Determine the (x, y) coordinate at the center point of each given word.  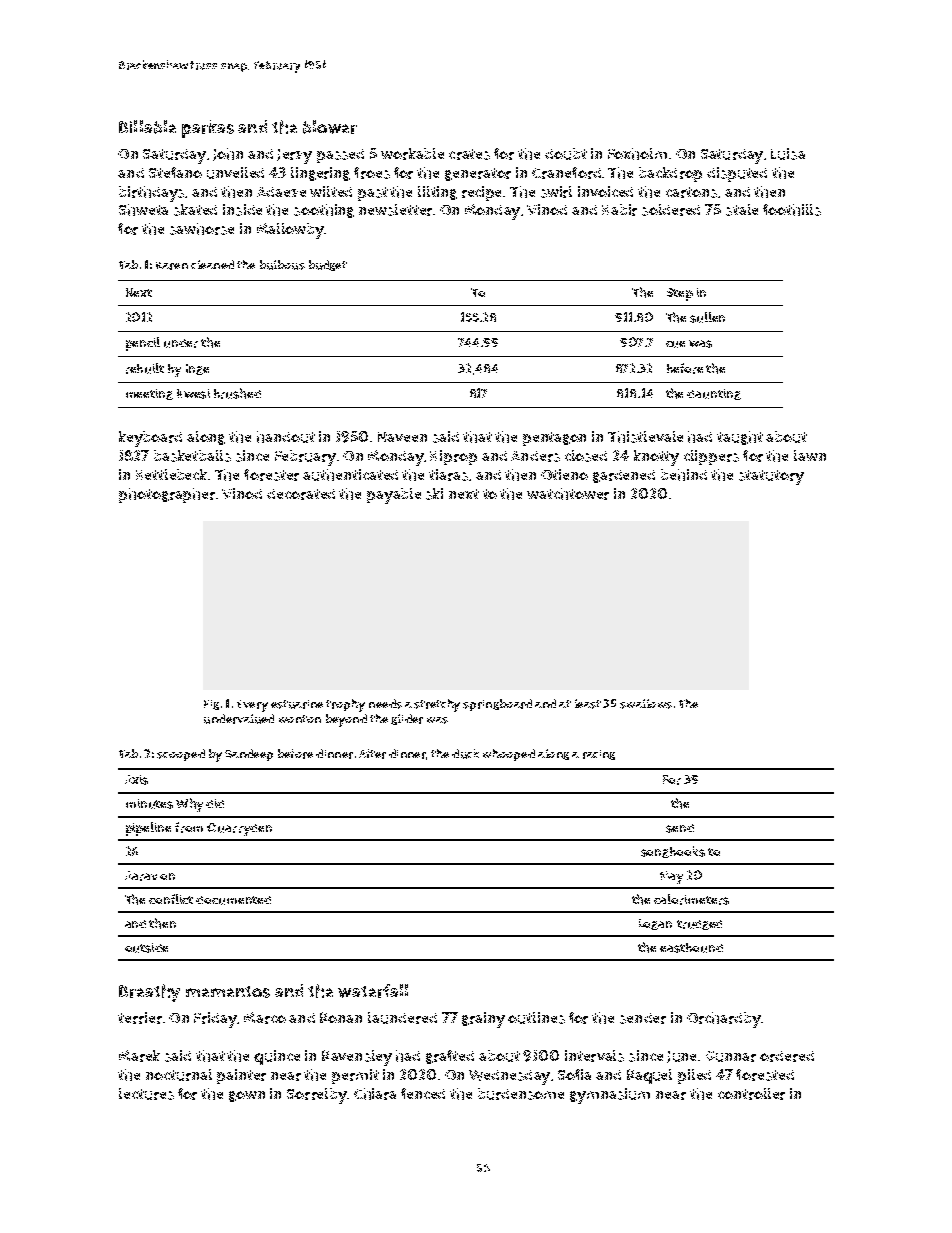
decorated (301, 494)
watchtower (568, 494)
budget (328, 265)
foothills (792, 210)
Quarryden (239, 829)
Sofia (574, 1074)
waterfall (373, 991)
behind (684, 475)
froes (372, 173)
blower (330, 127)
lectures (146, 1094)
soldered (671, 210)
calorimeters (691, 899)
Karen (172, 266)
